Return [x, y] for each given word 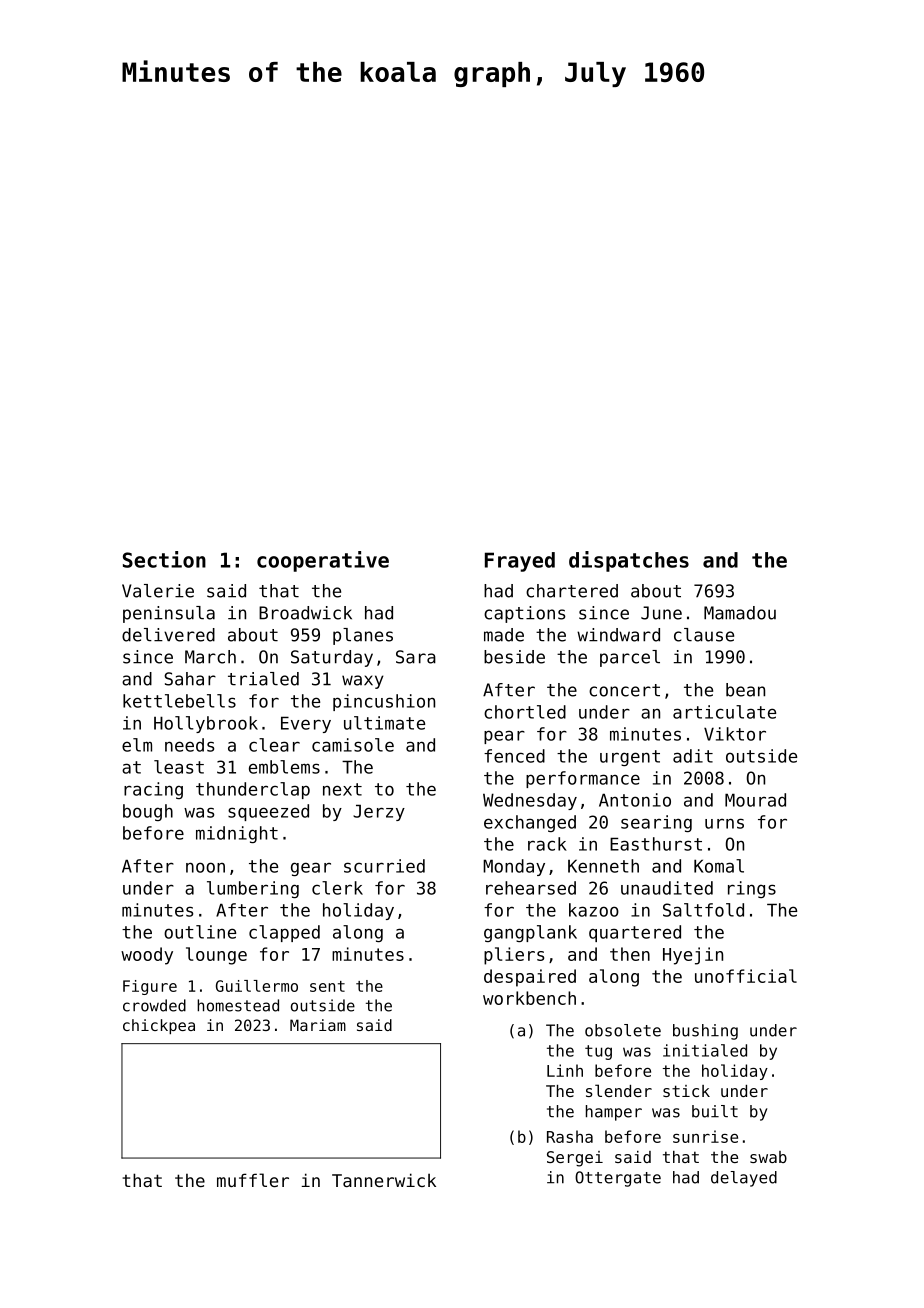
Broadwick [305, 613]
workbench [529, 998]
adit [693, 756]
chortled [525, 712]
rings [752, 889]
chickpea [159, 1026]
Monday [514, 867]
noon [205, 867]
